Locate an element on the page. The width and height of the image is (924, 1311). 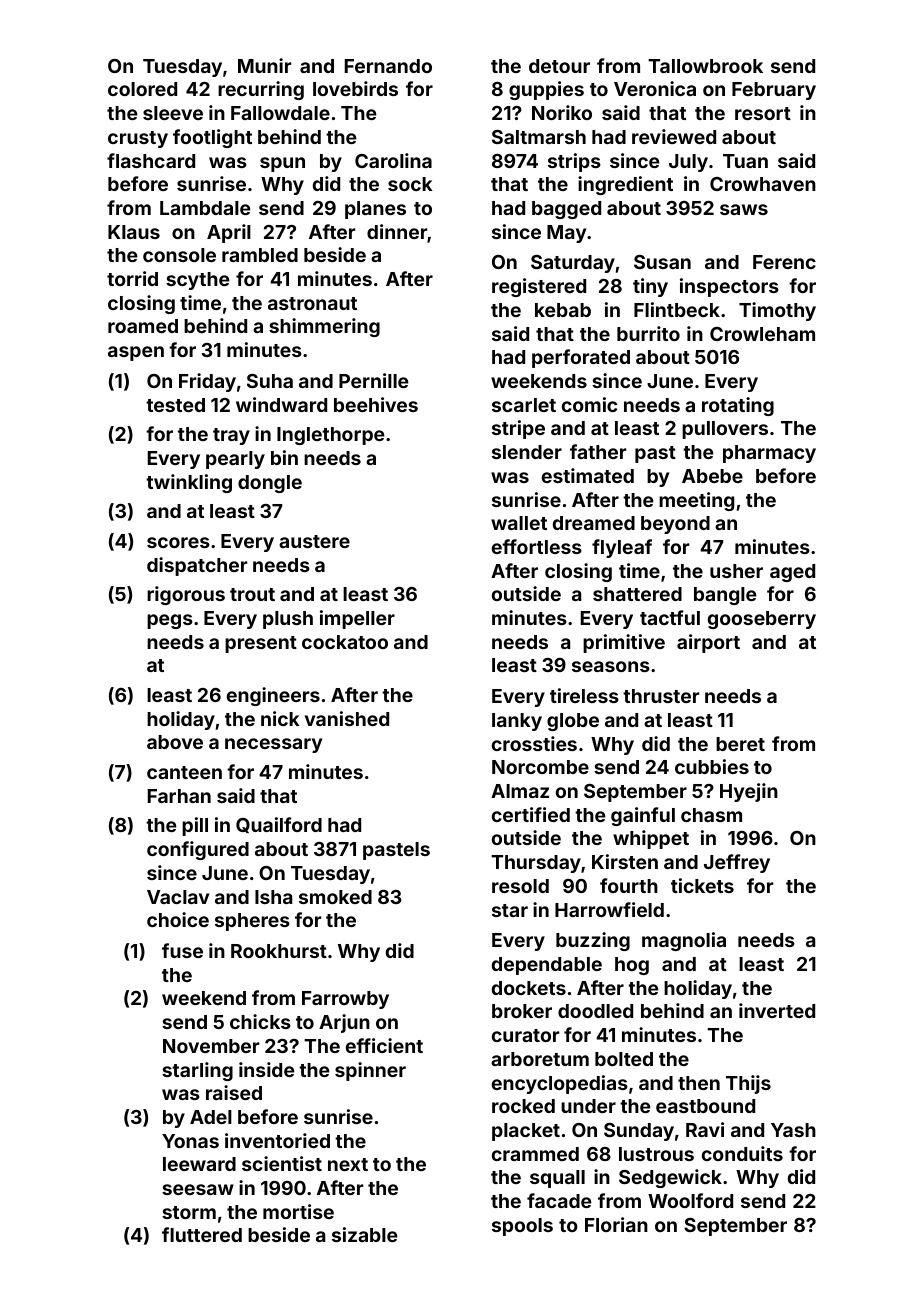
Vaclav is located at coordinates (178, 897).
